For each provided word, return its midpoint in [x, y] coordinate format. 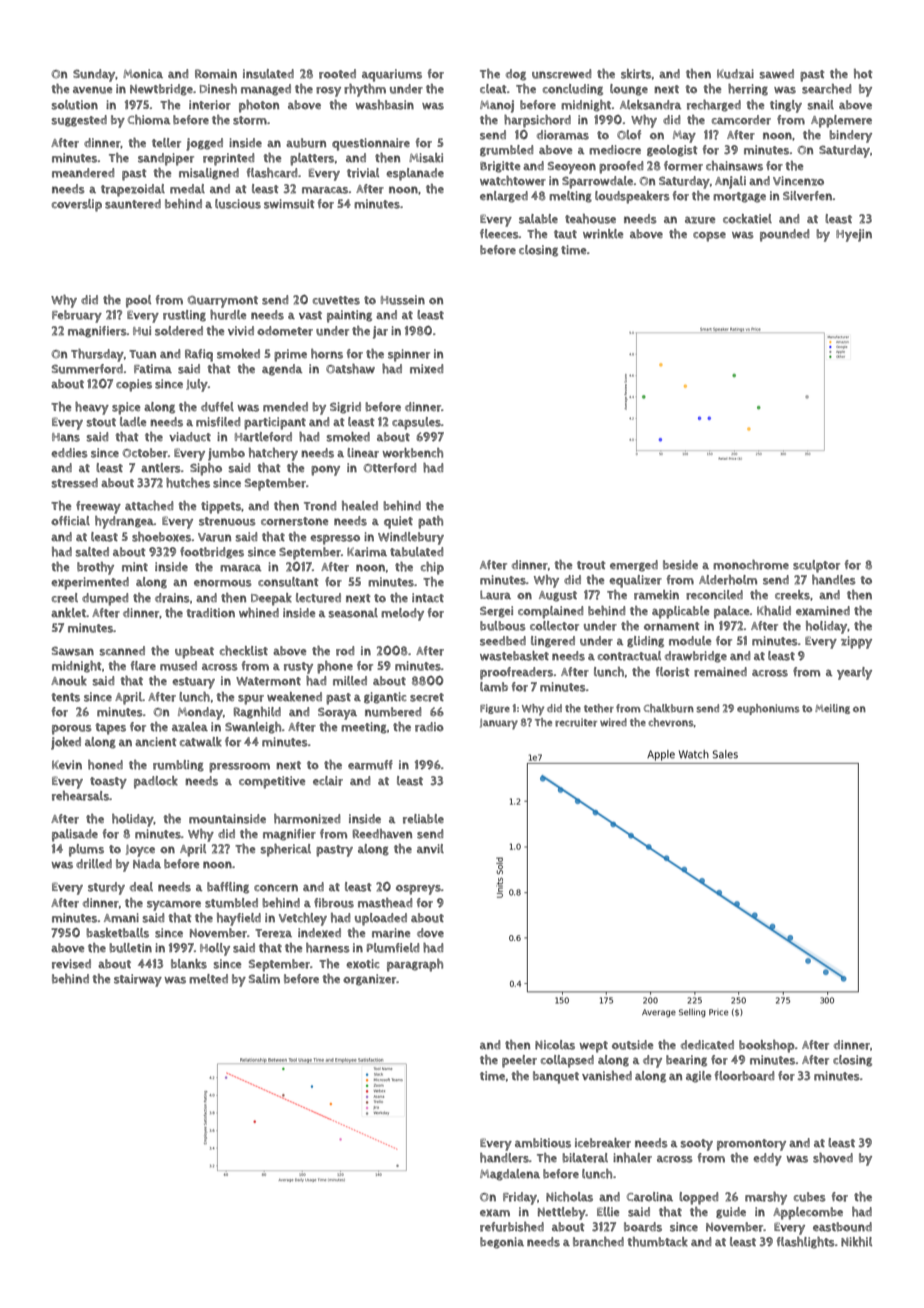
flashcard [272, 173]
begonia [502, 1243]
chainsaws [734, 166]
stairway [138, 980]
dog [516, 75]
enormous [223, 583]
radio [429, 727]
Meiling [832, 709]
